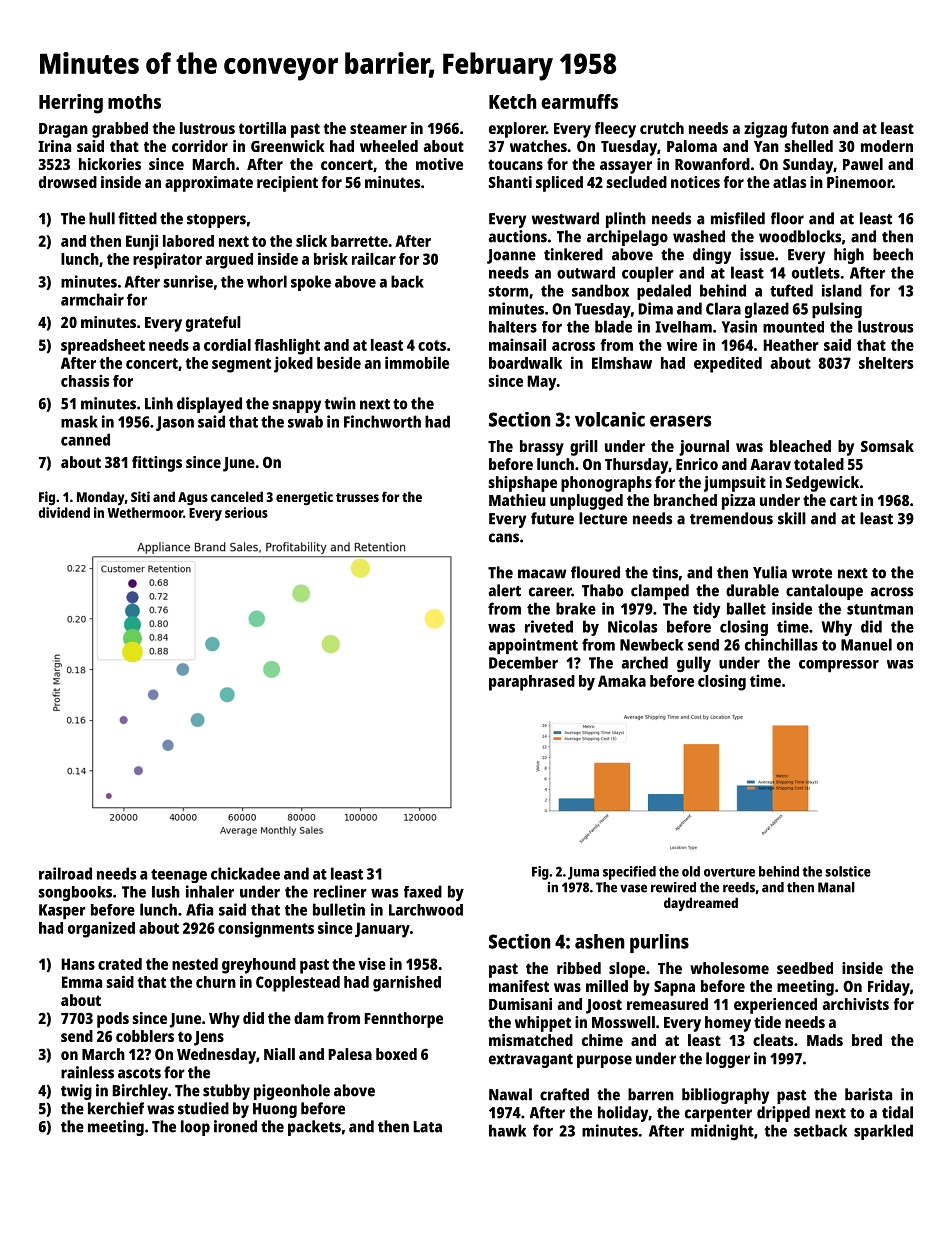 This screenshot has height=1233, width=952. Describe the element at coordinates (887, 146) in the screenshot. I see `modern` at that location.
